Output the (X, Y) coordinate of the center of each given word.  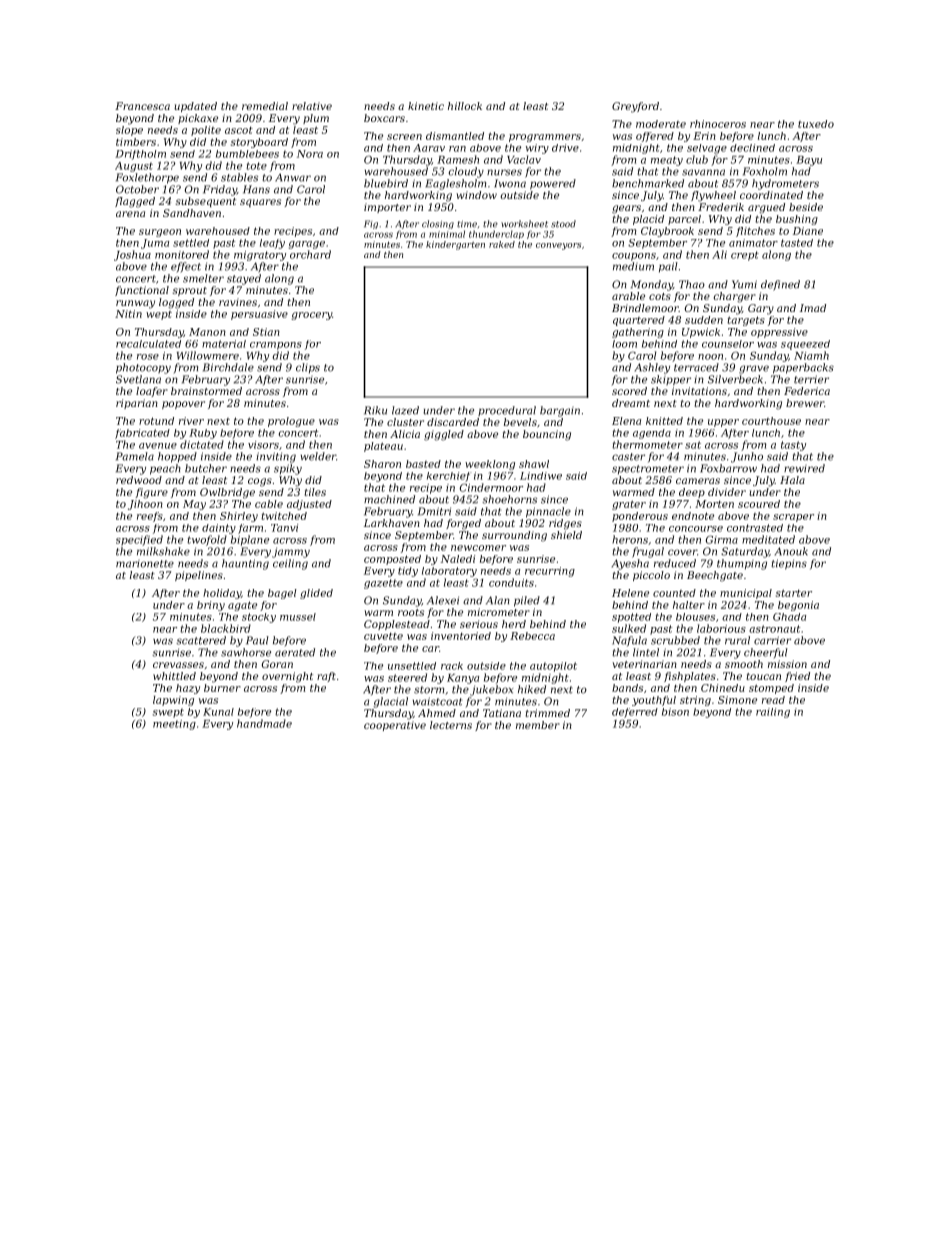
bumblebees (247, 154)
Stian (266, 332)
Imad (813, 308)
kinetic (426, 106)
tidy (408, 572)
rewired (804, 468)
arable (628, 296)
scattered (201, 640)
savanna (703, 172)
